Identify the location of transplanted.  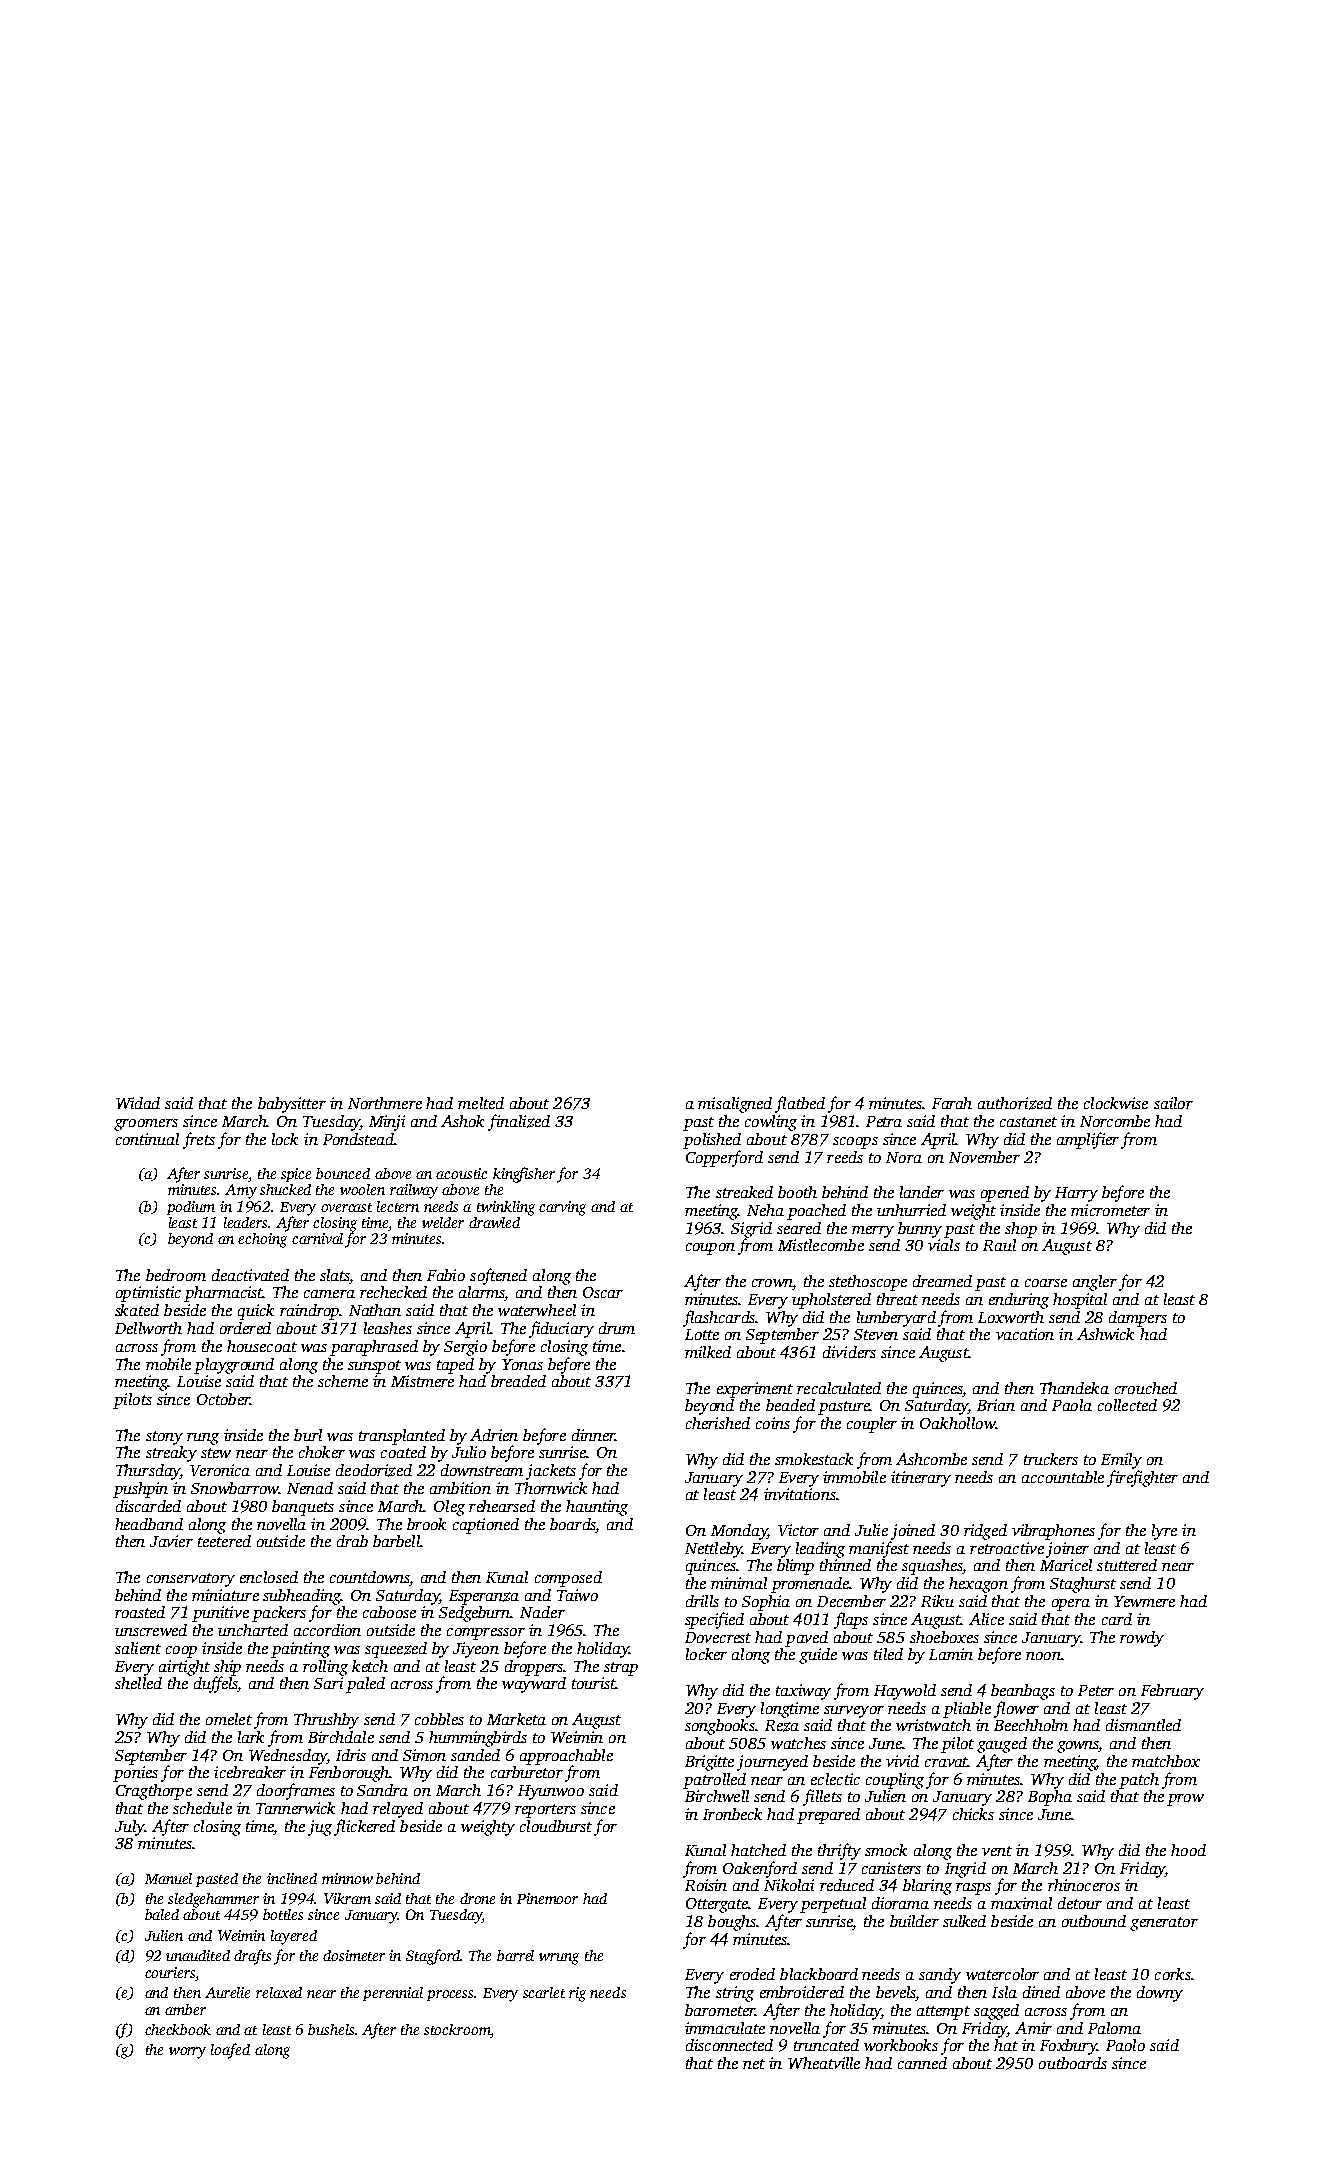
(402, 1437).
